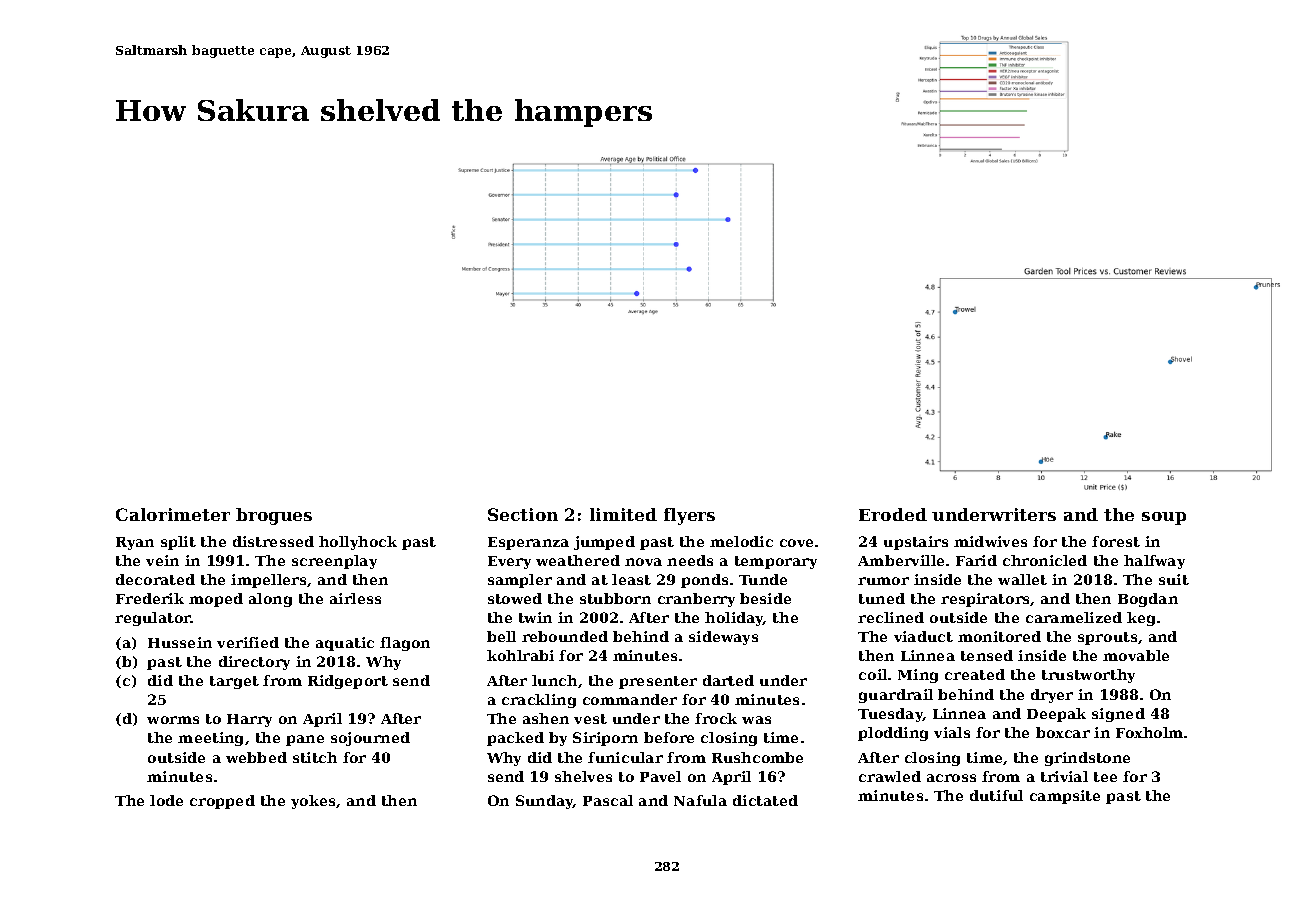  What do you see at coordinates (893, 514) in the page?
I see `Eroded` at bounding box center [893, 514].
